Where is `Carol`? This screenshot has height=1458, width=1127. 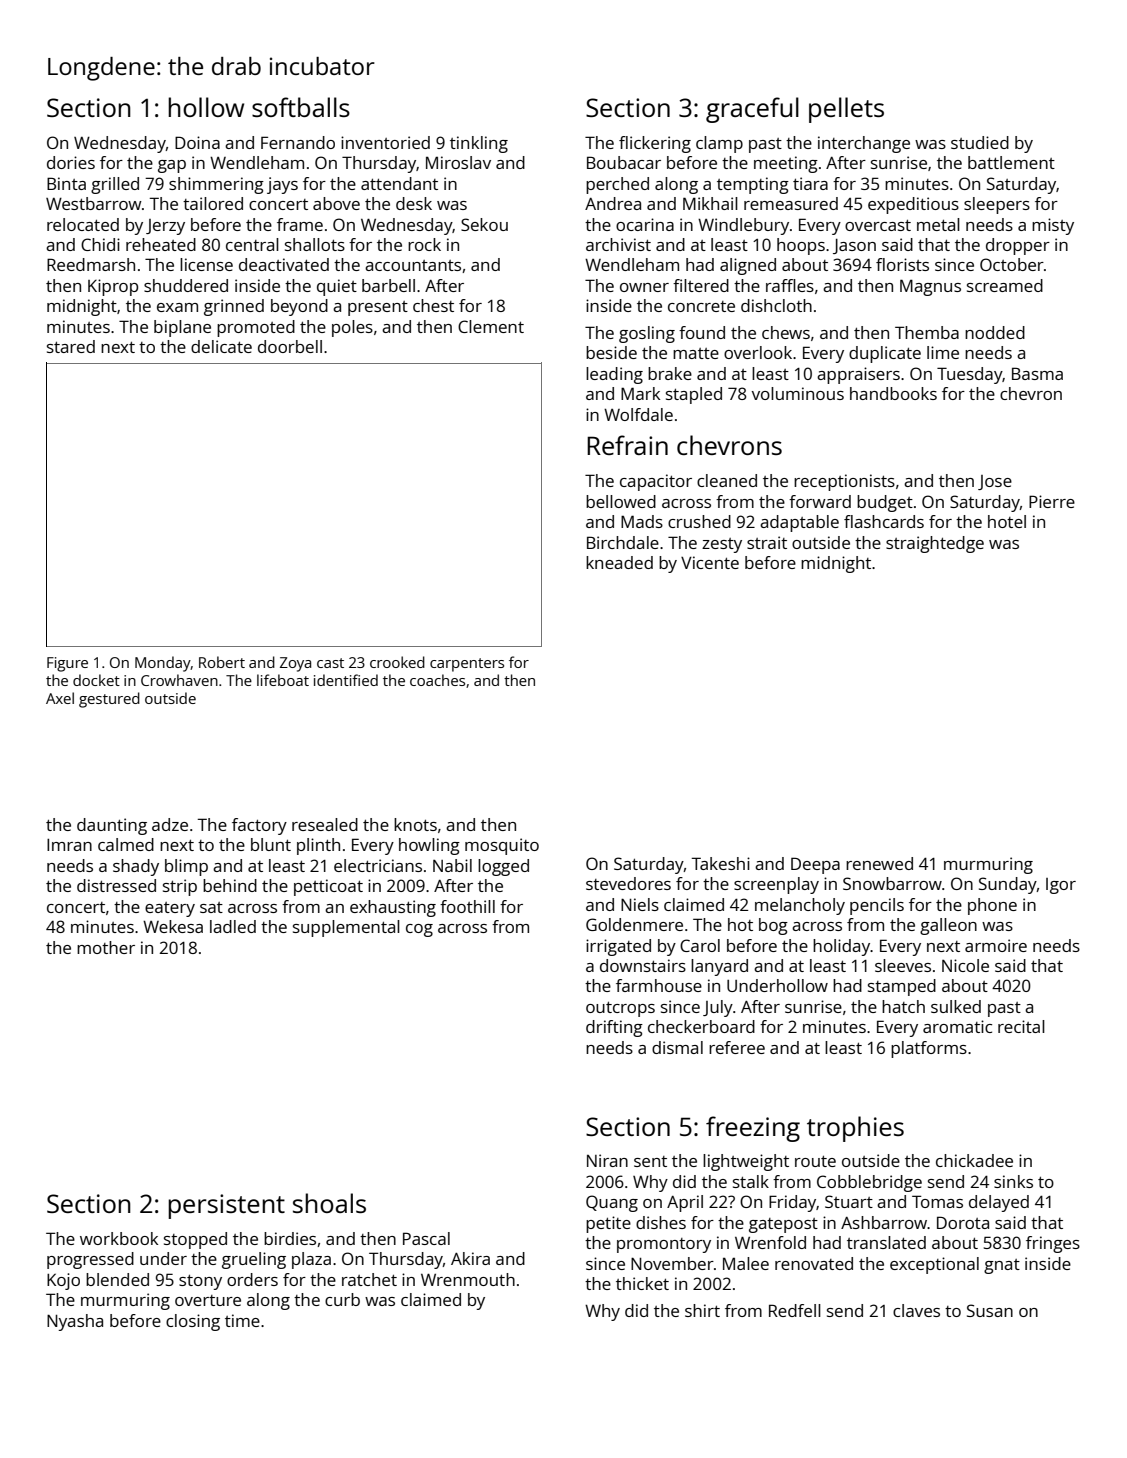
Carol is located at coordinates (700, 945).
